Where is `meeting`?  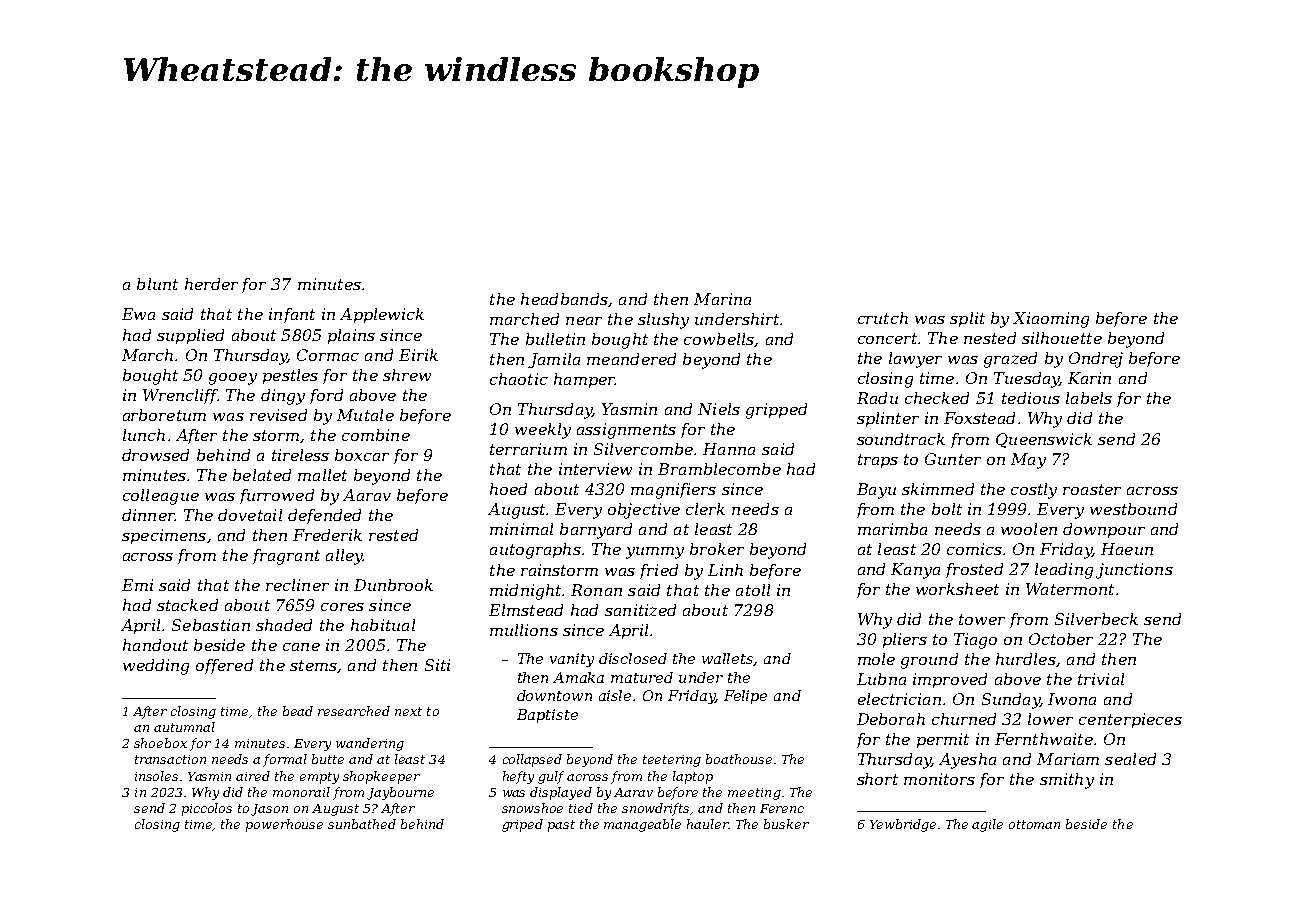 meeting is located at coordinates (754, 794).
